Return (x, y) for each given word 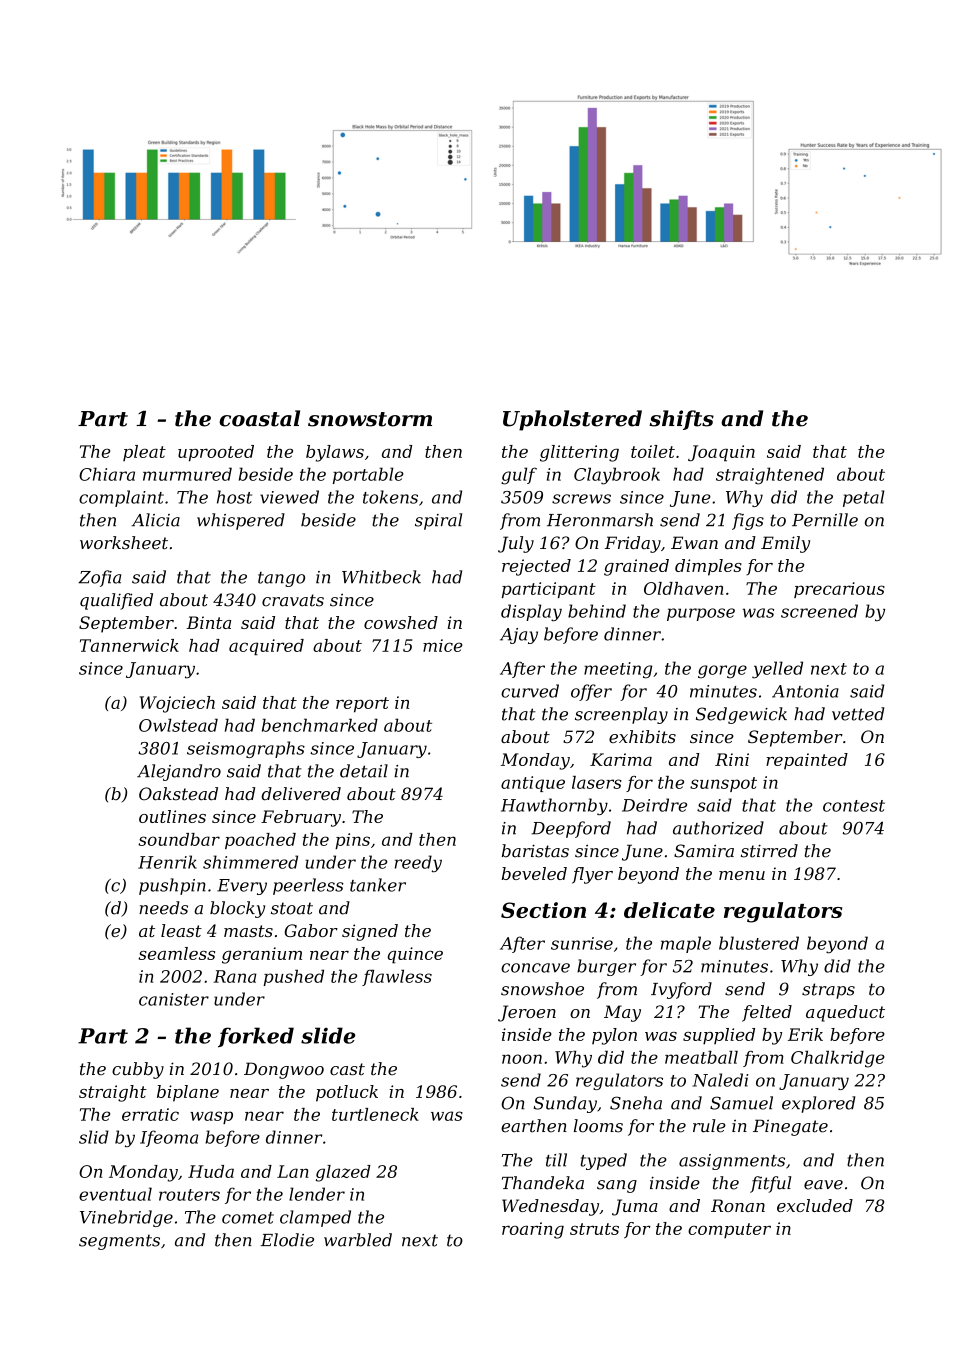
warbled (358, 1240)
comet (248, 1218)
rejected (536, 567)
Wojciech (177, 704)
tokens (390, 497)
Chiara (107, 474)
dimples (708, 567)
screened (819, 611)
